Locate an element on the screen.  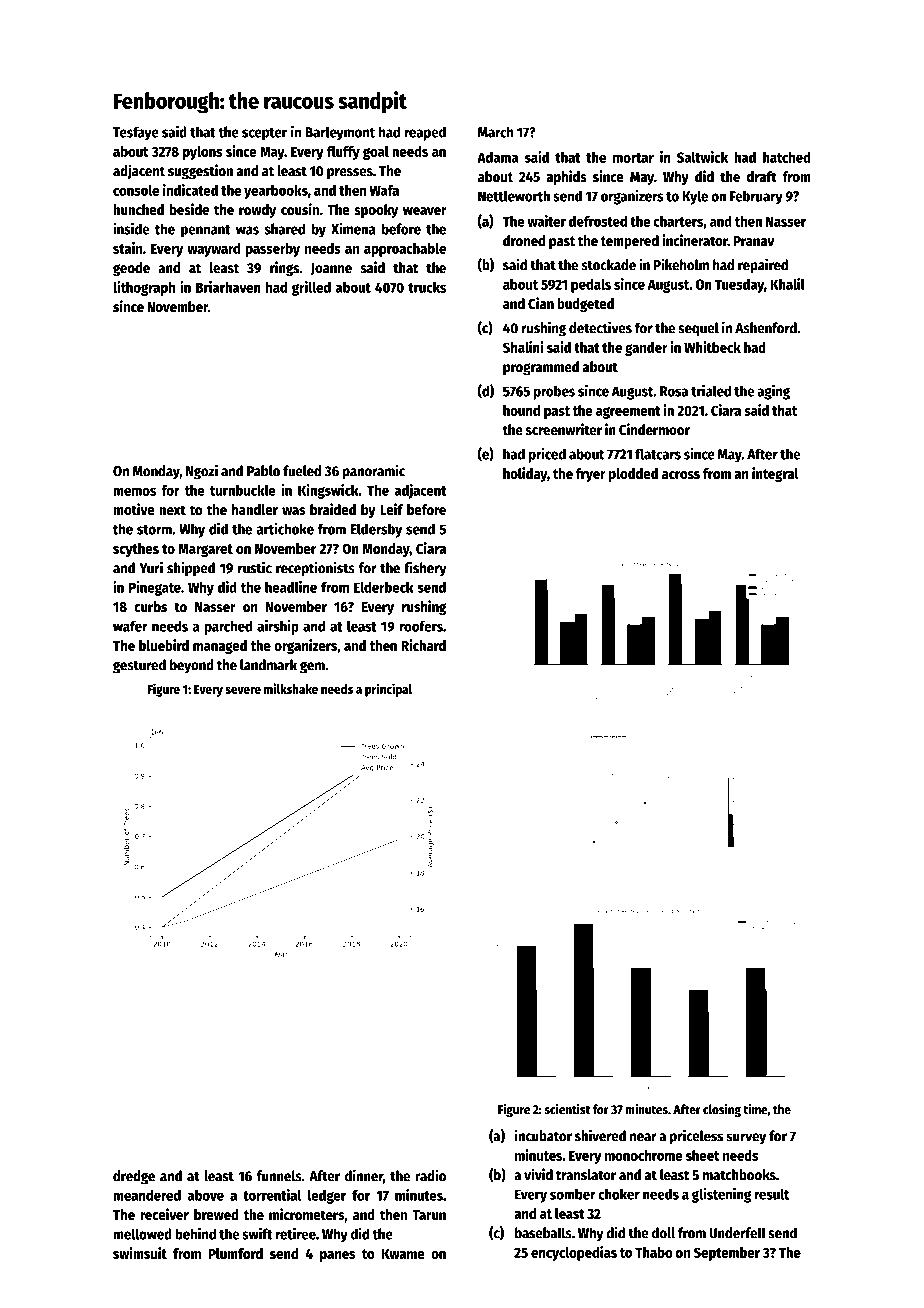
scepter is located at coordinates (264, 134).
